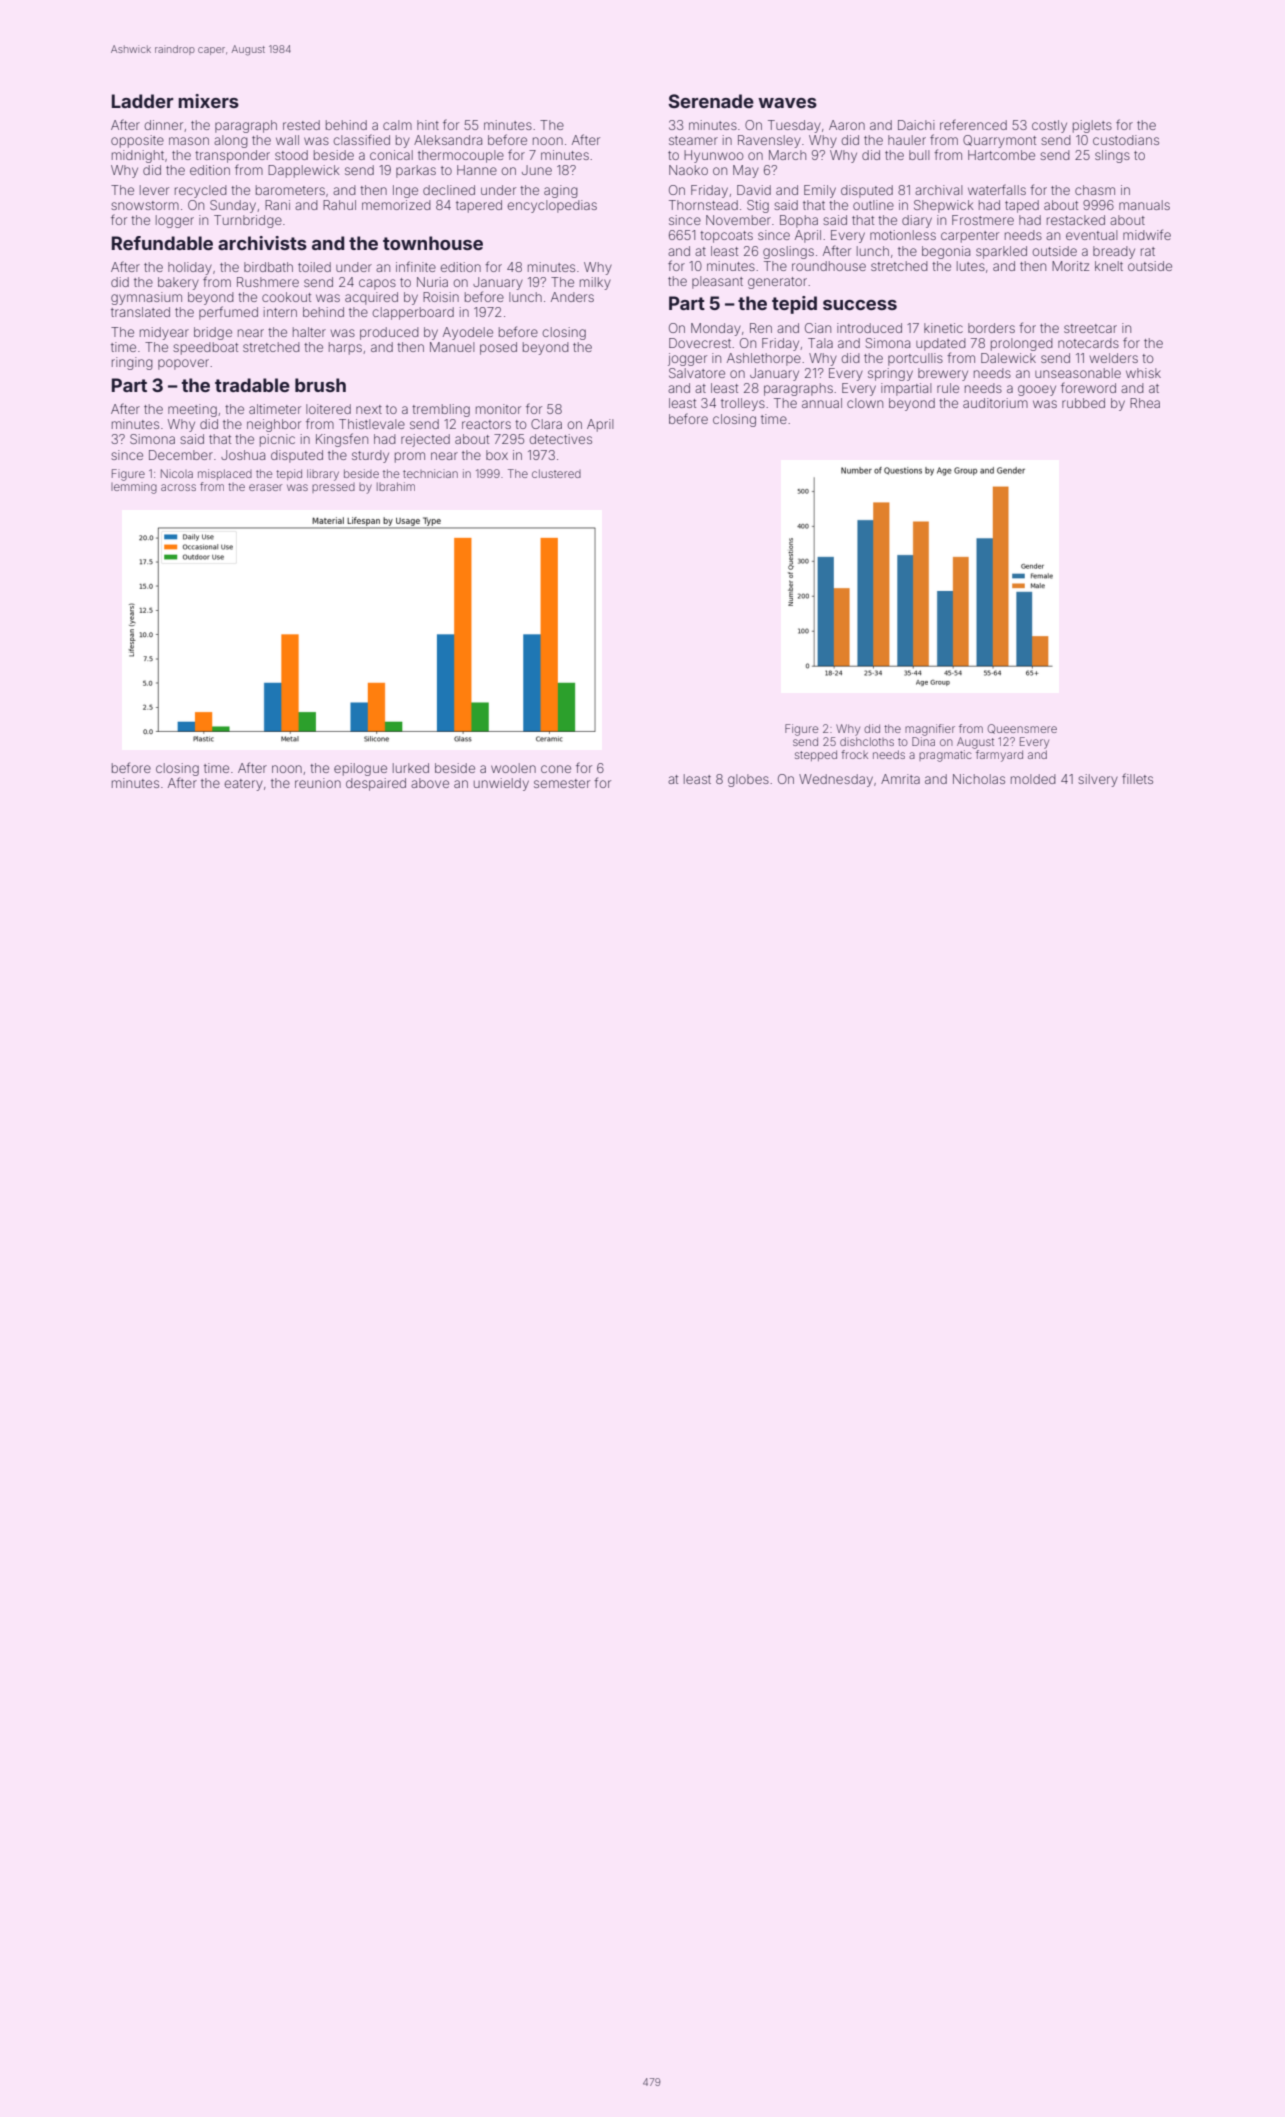 The height and width of the document is (2117, 1285). Describe the element at coordinates (983, 220) in the document. I see `Frostmere` at that location.
